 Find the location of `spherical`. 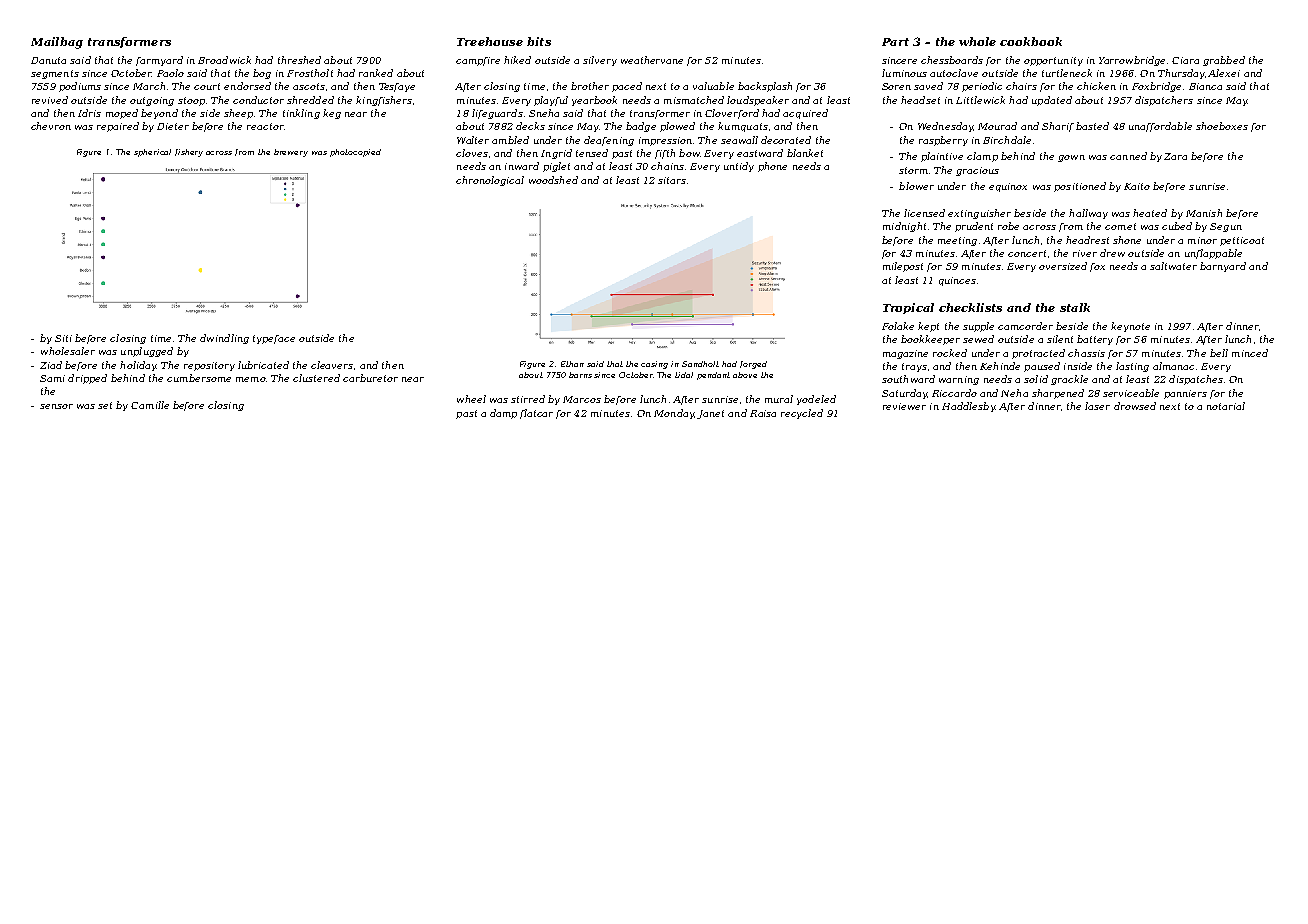

spherical is located at coordinates (152, 153).
